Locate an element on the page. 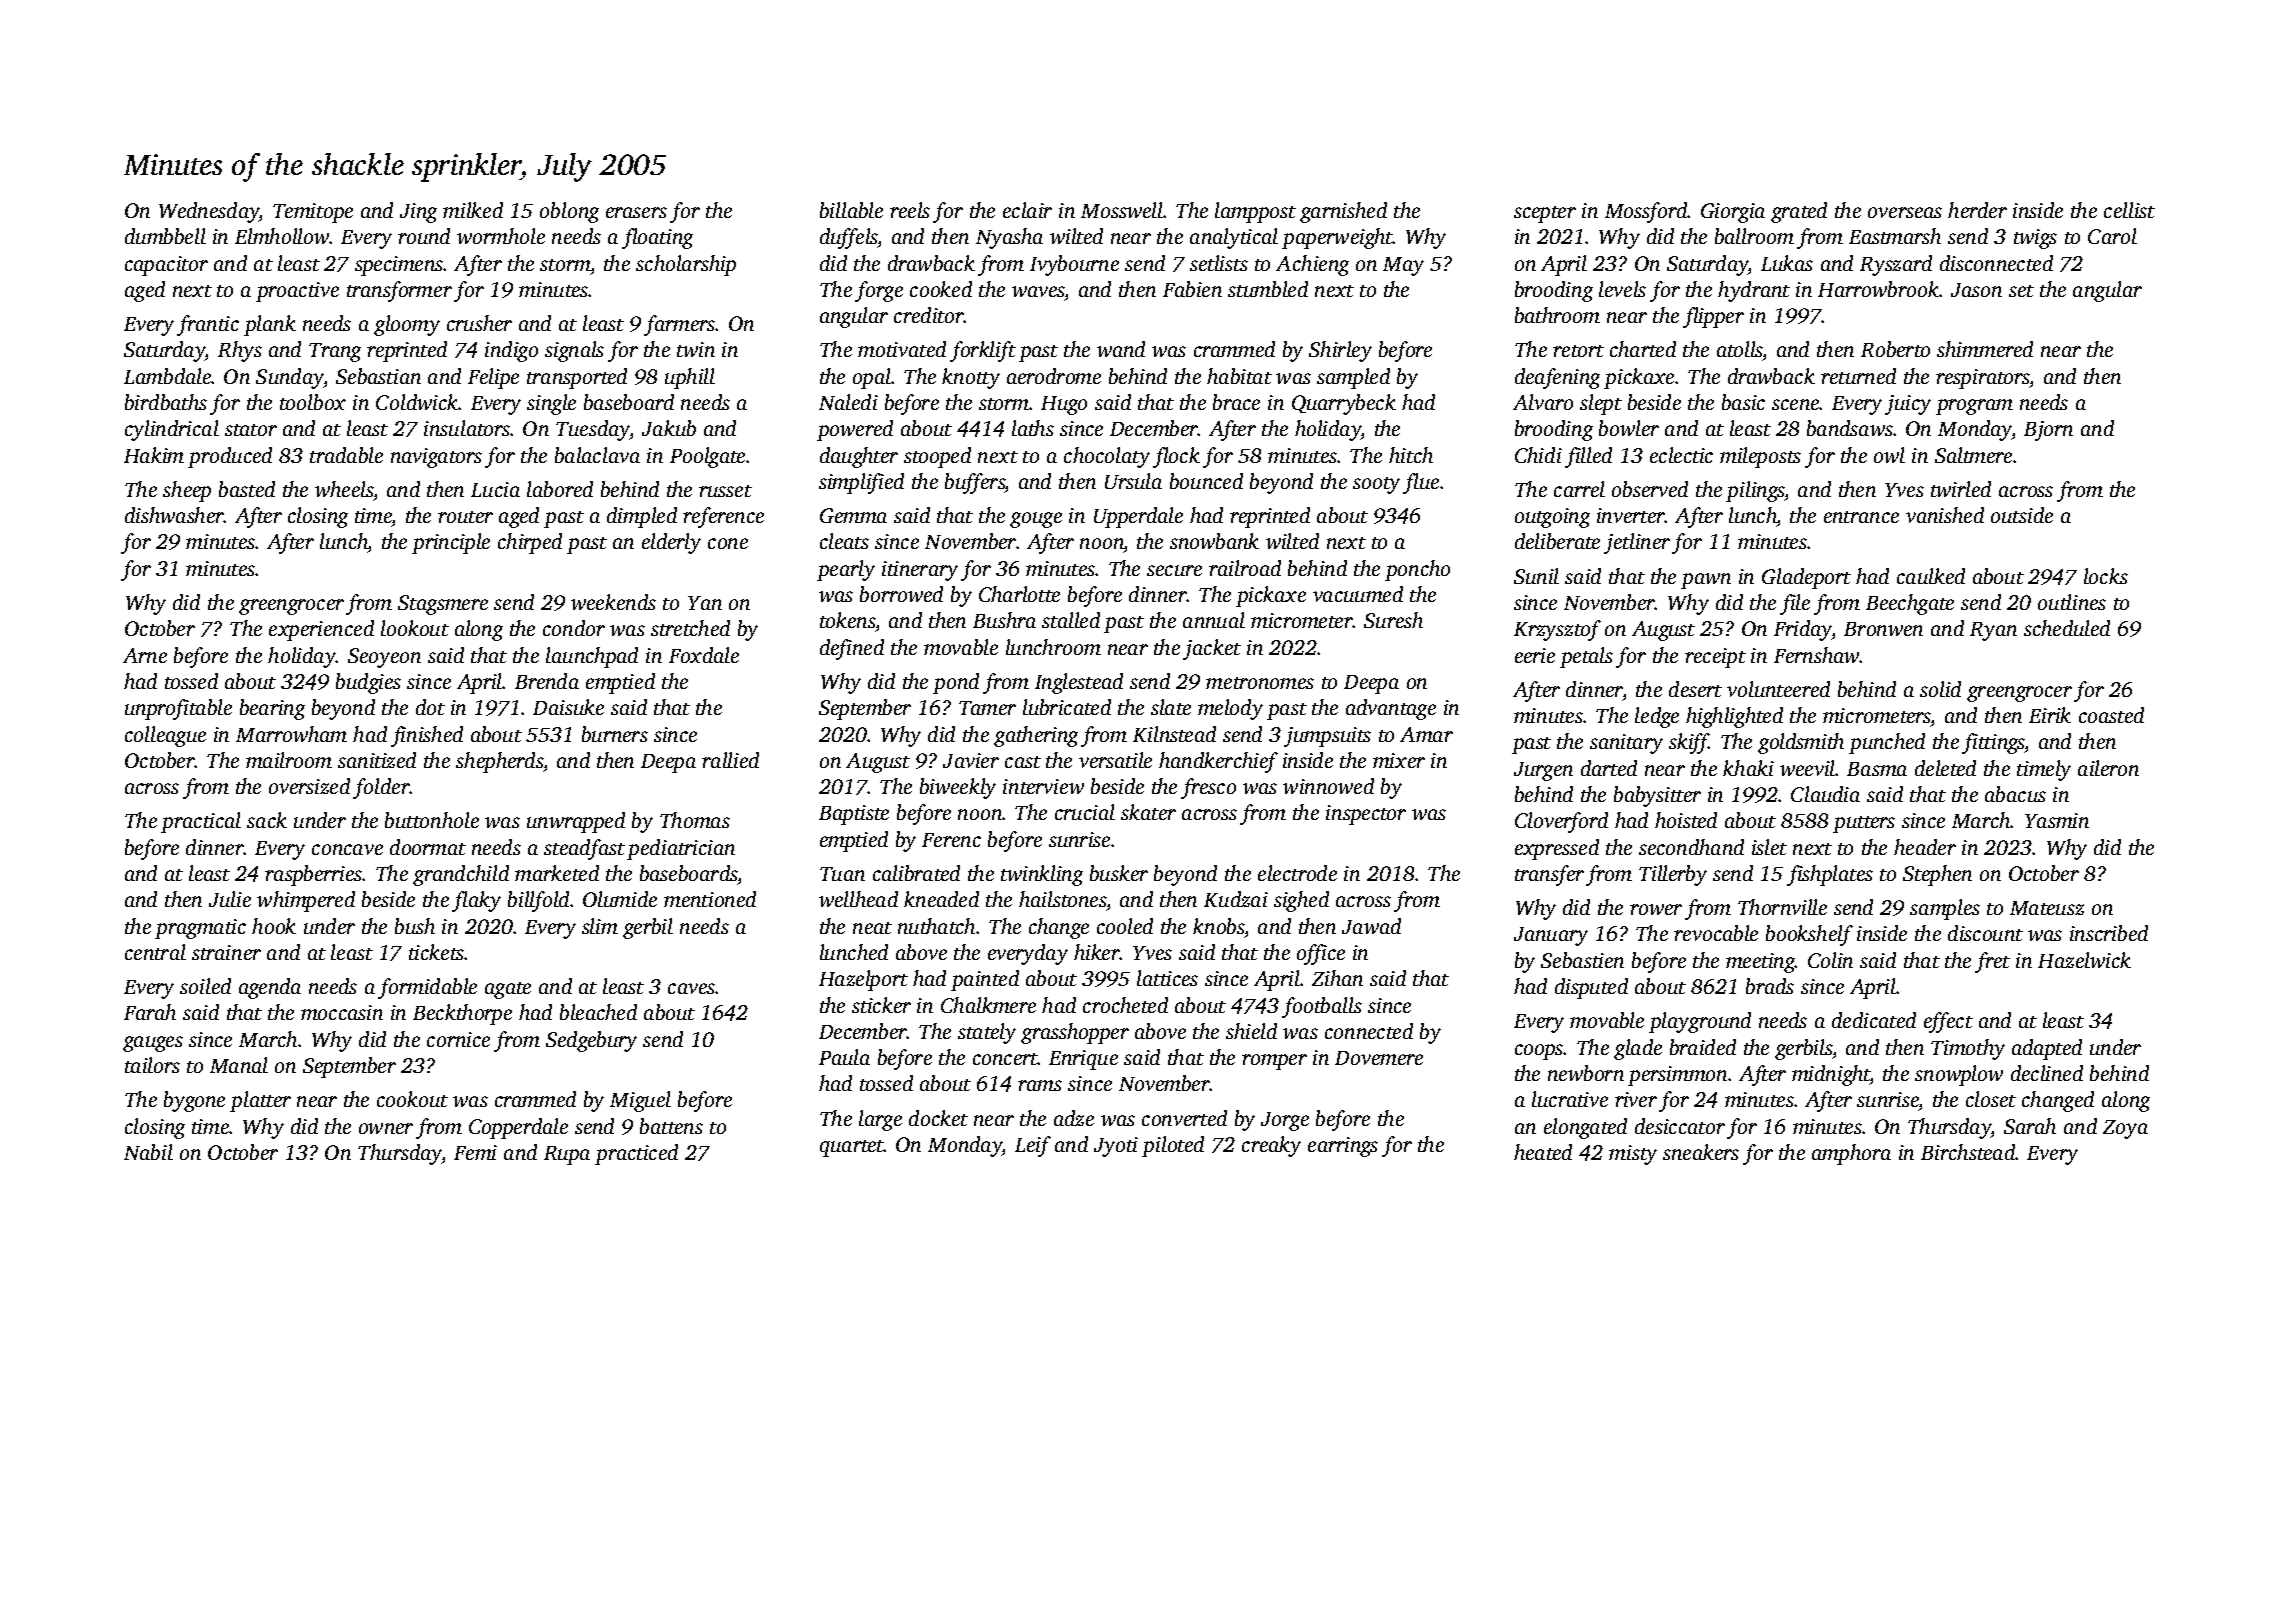 This image has width=2282, height=1614. Arne is located at coordinates (145, 655).
